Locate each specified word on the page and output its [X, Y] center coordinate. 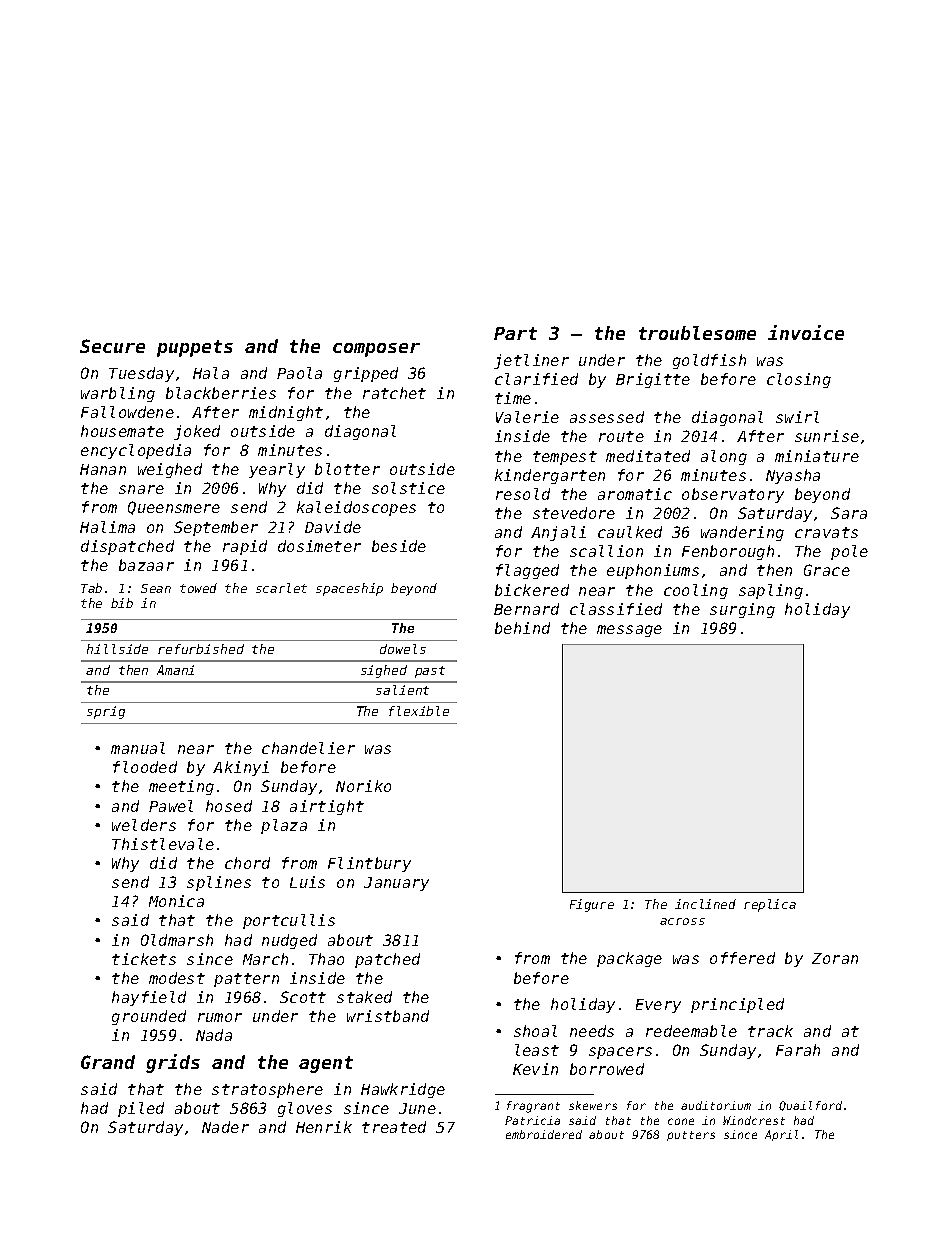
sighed [384, 671]
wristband [388, 1016]
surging [742, 610]
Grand [108, 1062]
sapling [771, 591]
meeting [181, 787]
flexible [419, 711]
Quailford [810, 1106]
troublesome [697, 333]
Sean [156, 588]
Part [515, 333]
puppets [195, 348]
